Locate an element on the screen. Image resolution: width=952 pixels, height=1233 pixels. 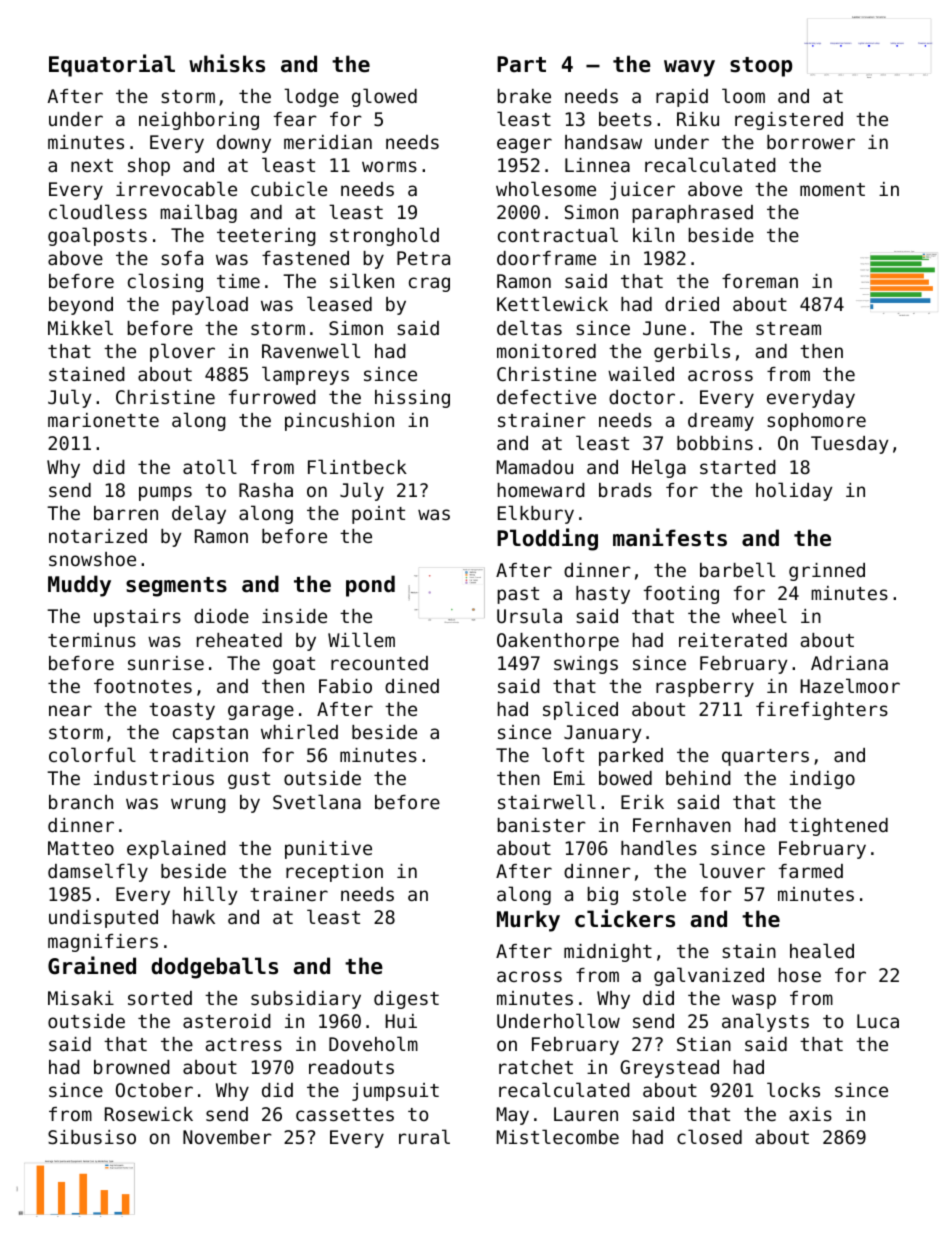
next is located at coordinates (92, 165).
